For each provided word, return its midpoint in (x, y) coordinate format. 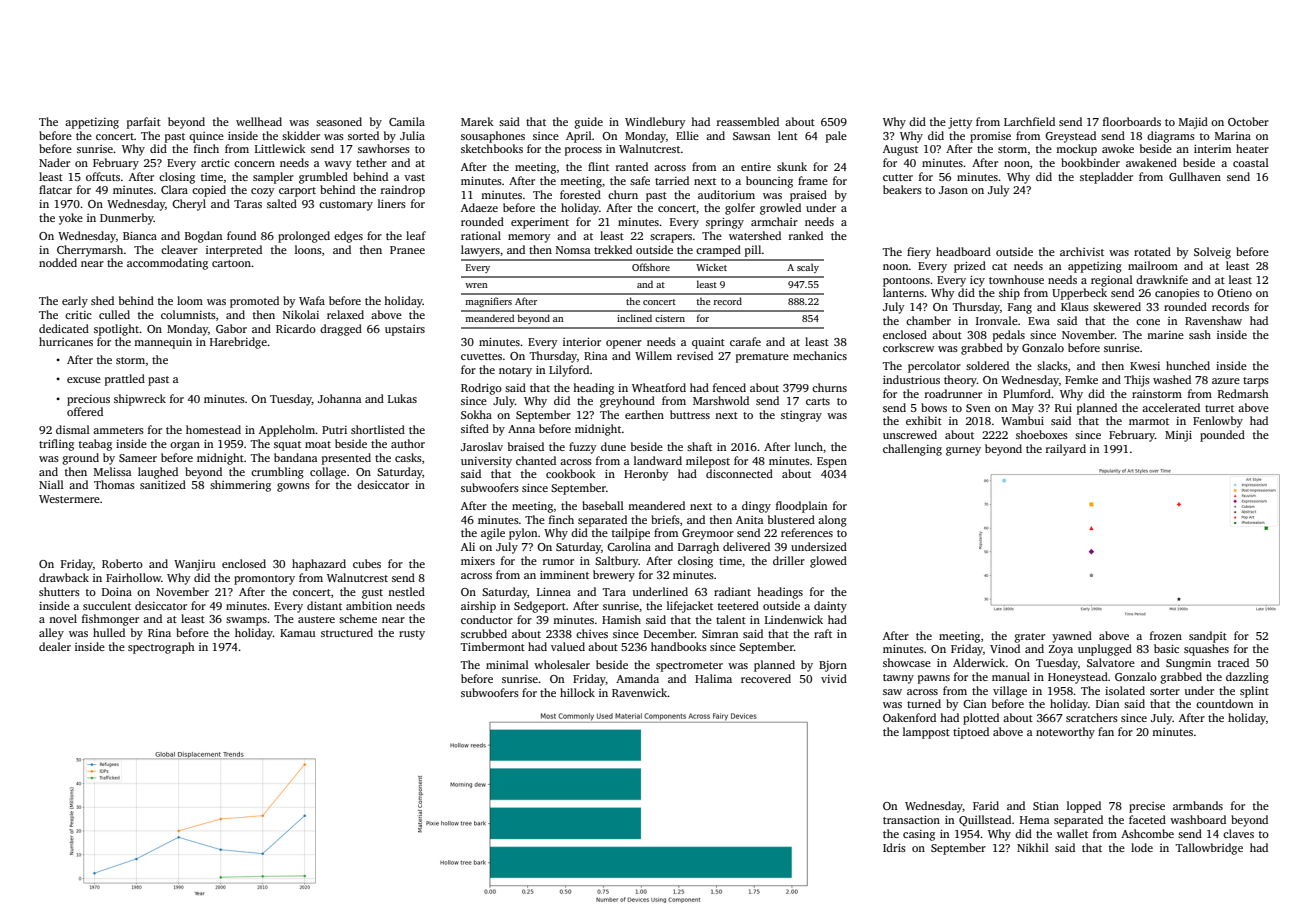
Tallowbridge (1209, 849)
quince (206, 137)
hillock (577, 692)
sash (1200, 334)
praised (808, 196)
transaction (911, 819)
